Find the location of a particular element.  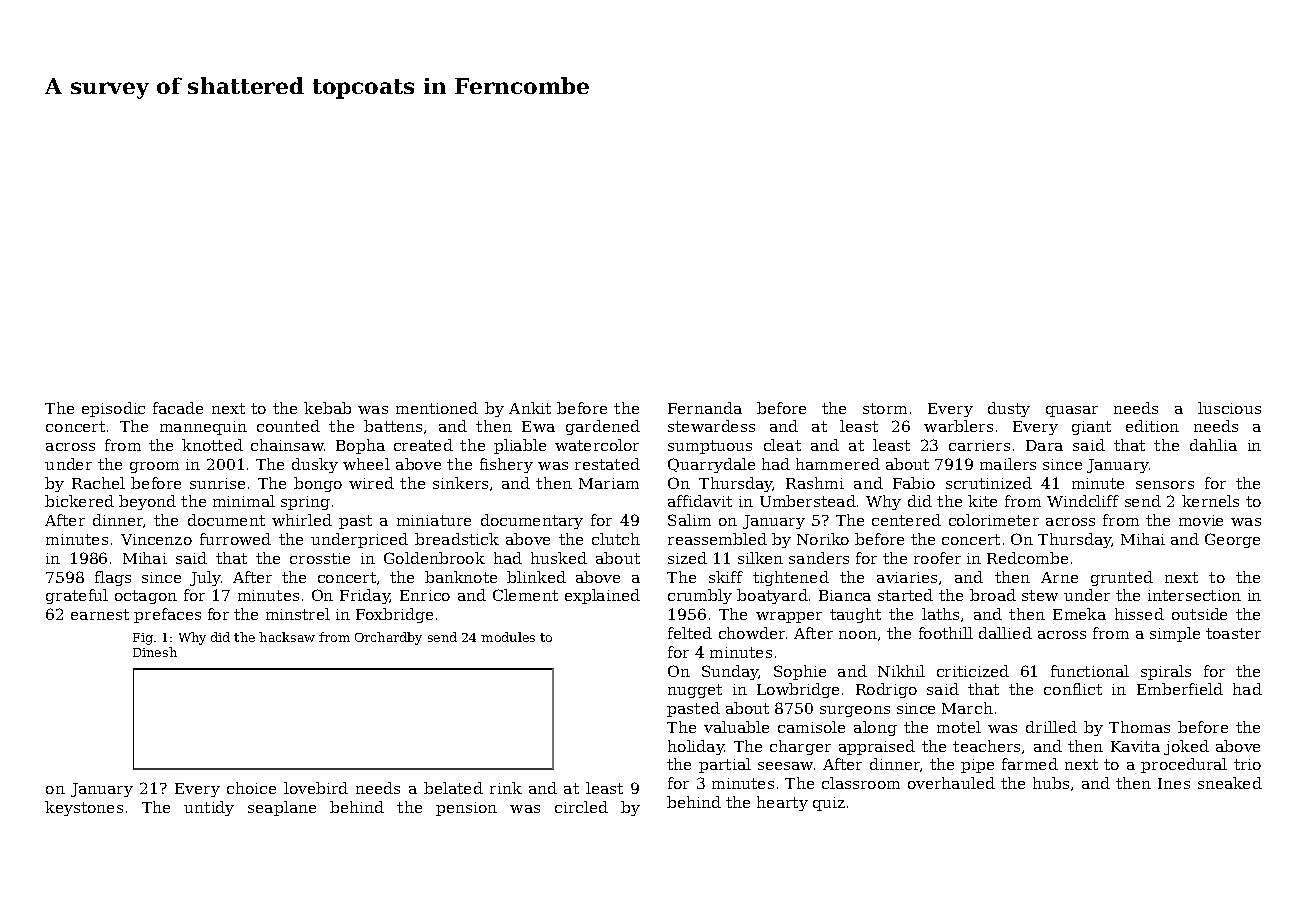

movie is located at coordinates (1201, 520).
